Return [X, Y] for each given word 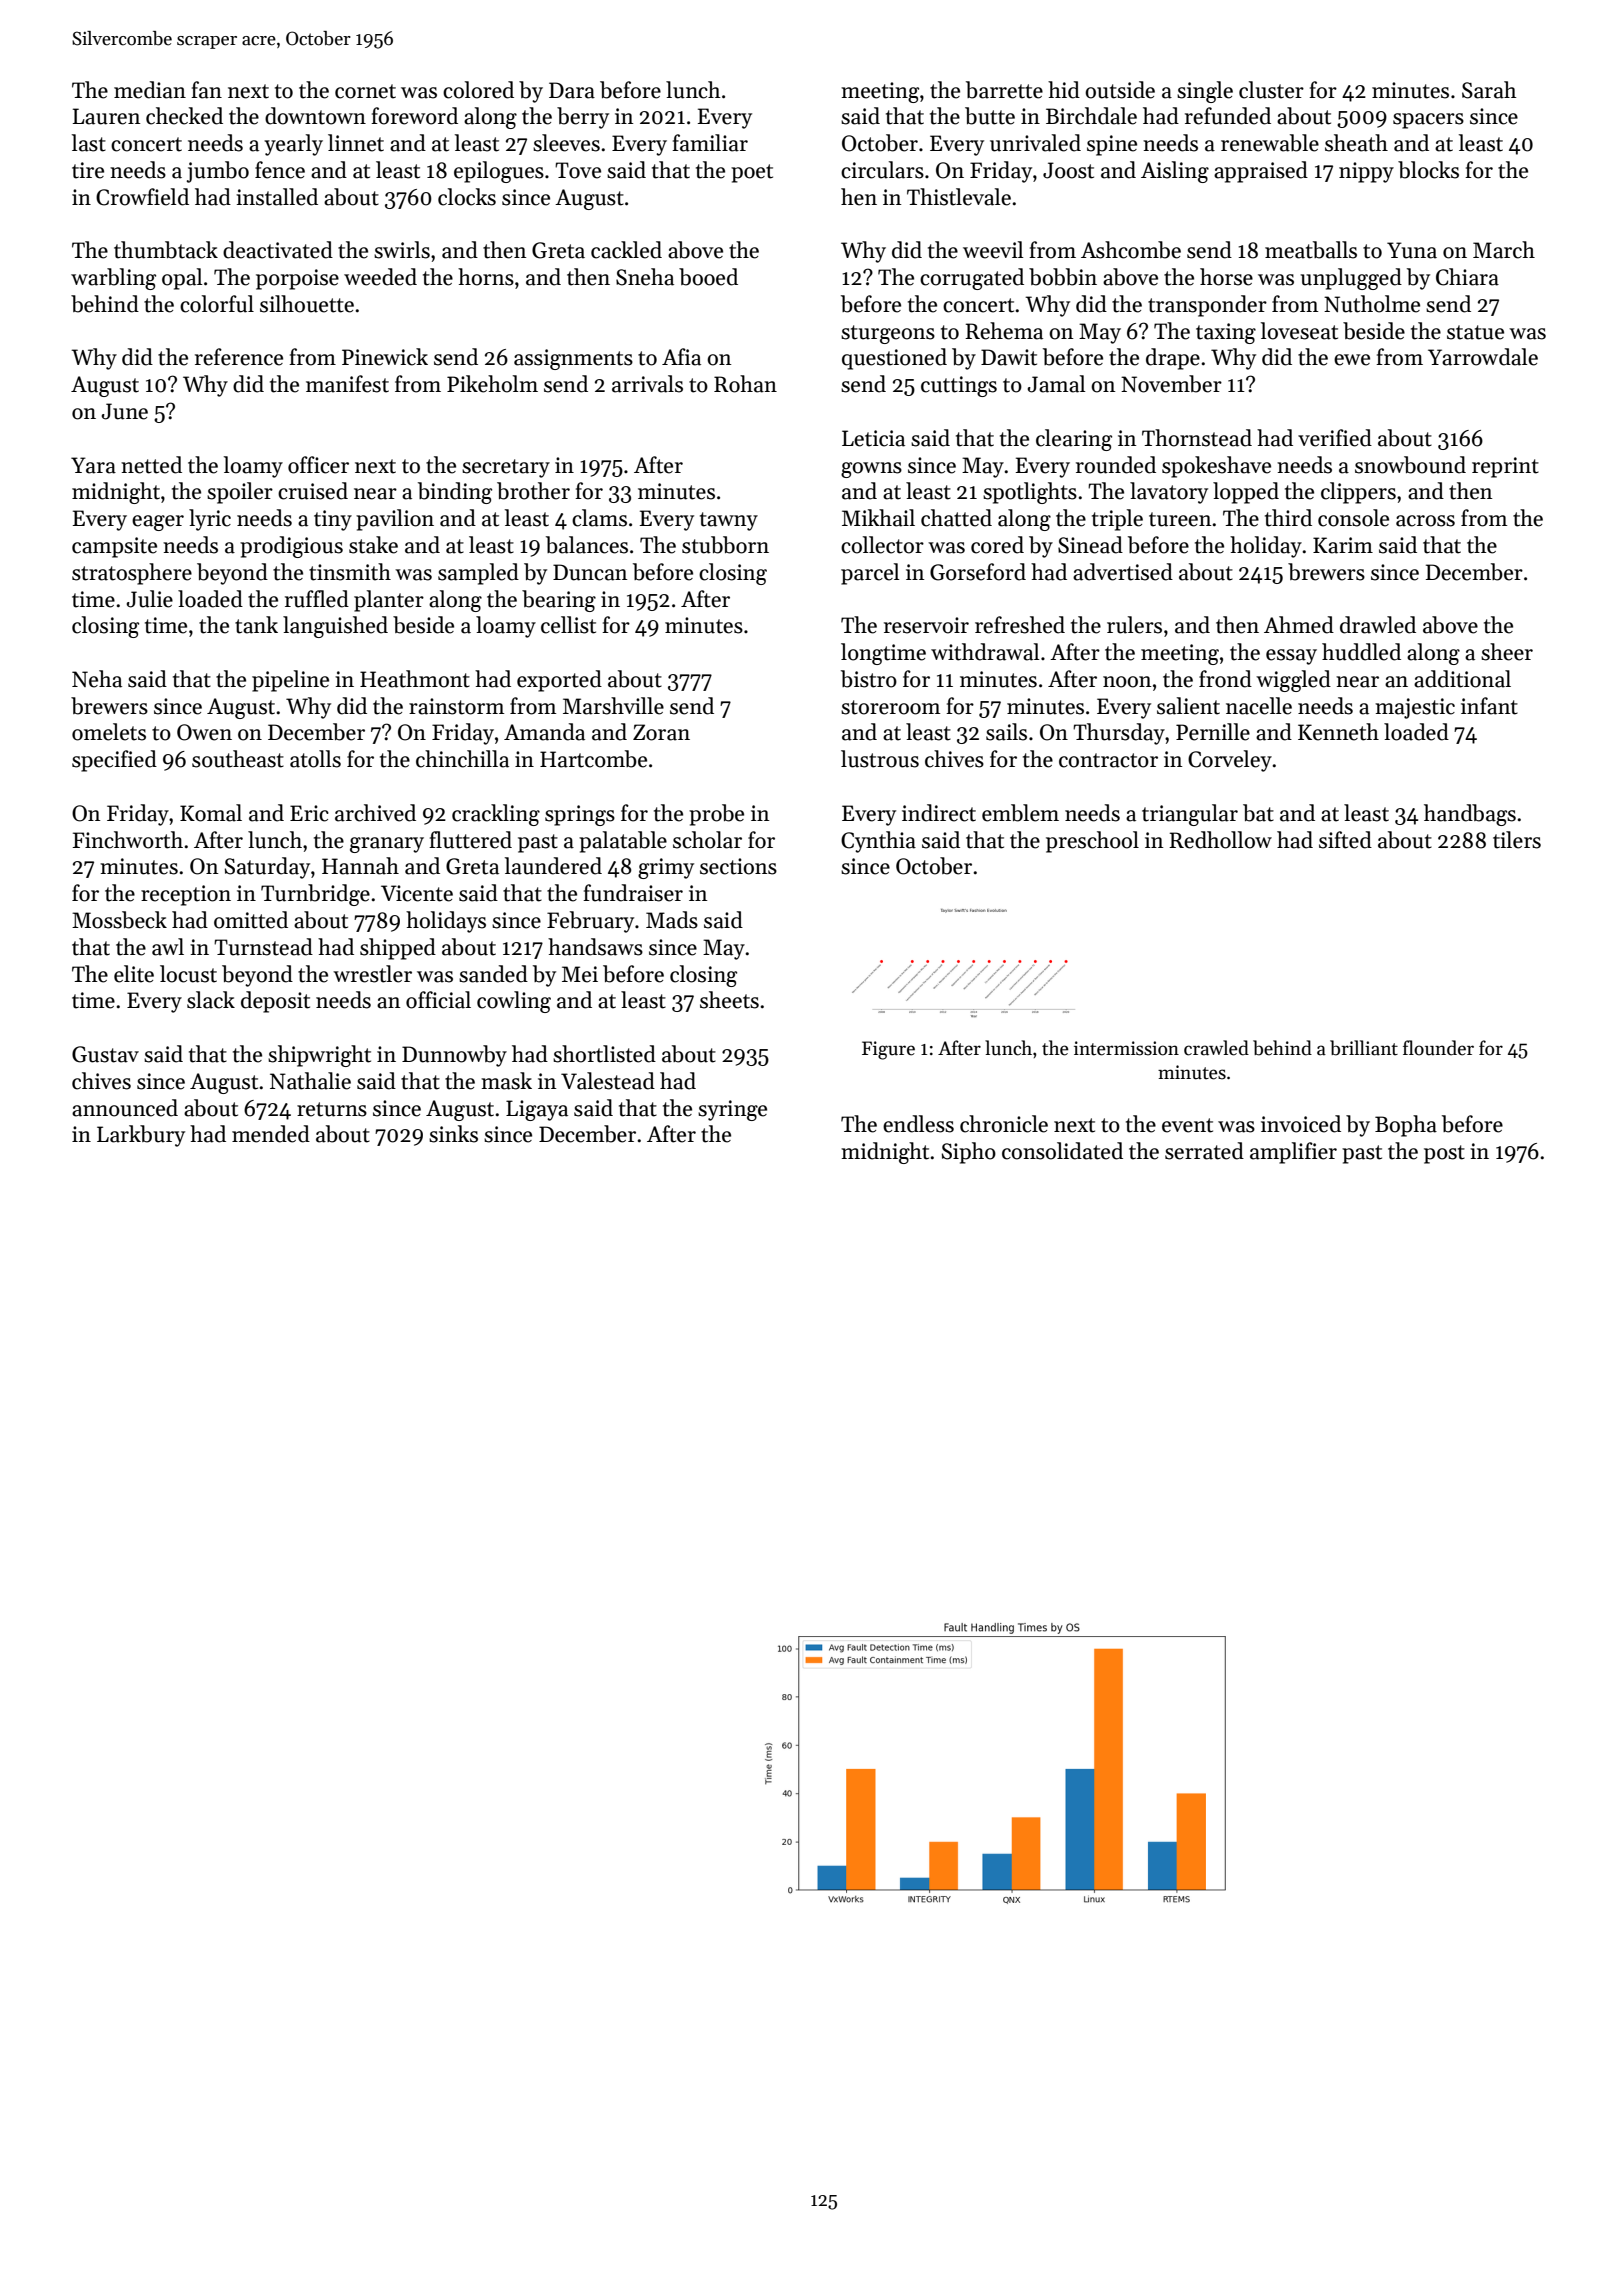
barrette [1004, 90]
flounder [1438, 1048]
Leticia [873, 438]
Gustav [105, 1054]
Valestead [608, 1081]
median [150, 90]
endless [918, 1124]
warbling [113, 279]
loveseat [1299, 331]
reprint [1505, 467]
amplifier [1293, 1153]
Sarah [1489, 90]
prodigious [291, 547]
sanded [493, 974]
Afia [681, 357]
